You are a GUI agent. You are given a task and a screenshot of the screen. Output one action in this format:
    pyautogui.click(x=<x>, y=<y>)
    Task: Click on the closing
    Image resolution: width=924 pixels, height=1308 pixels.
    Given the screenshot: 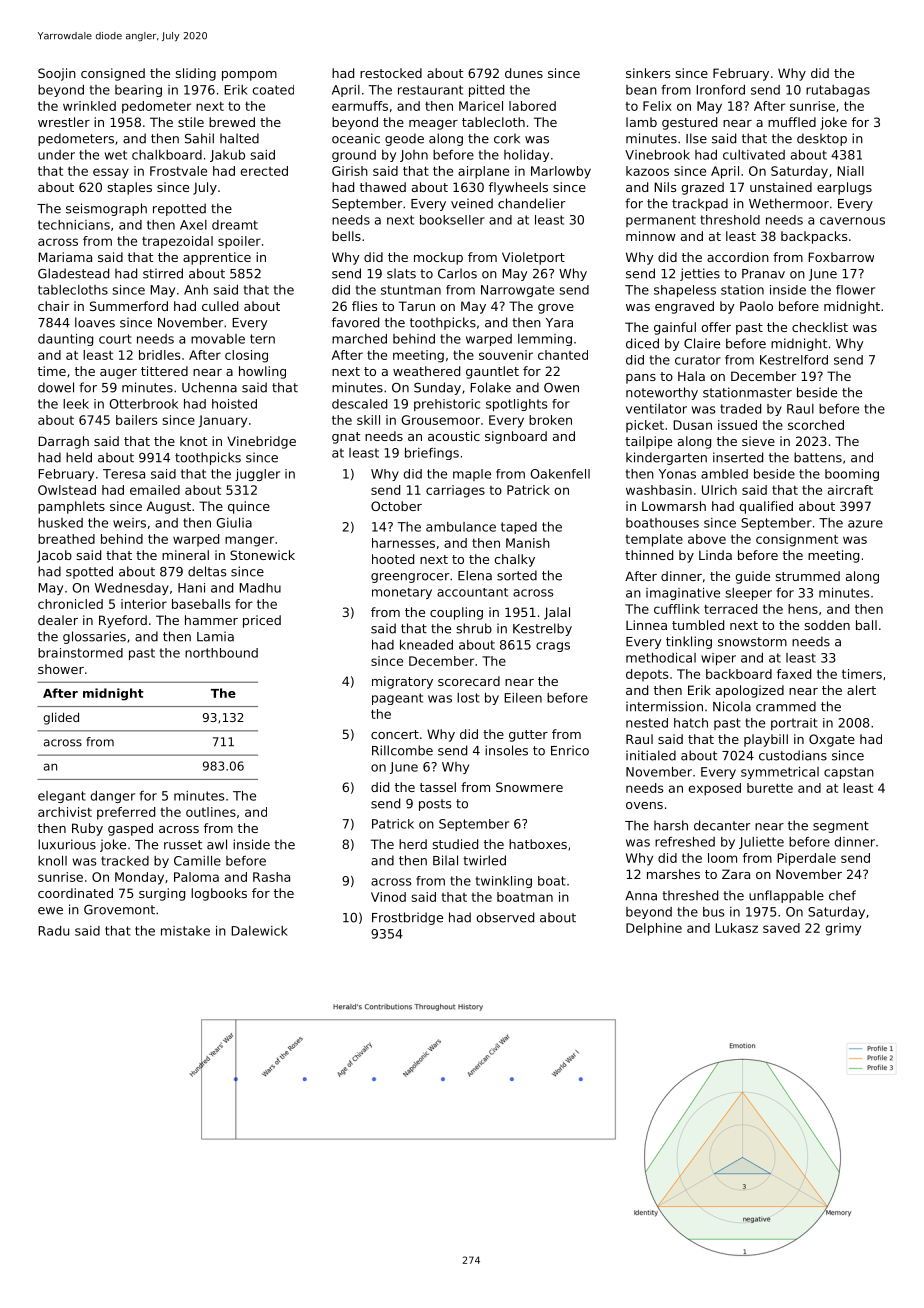 What is the action you would take?
    pyautogui.click(x=246, y=356)
